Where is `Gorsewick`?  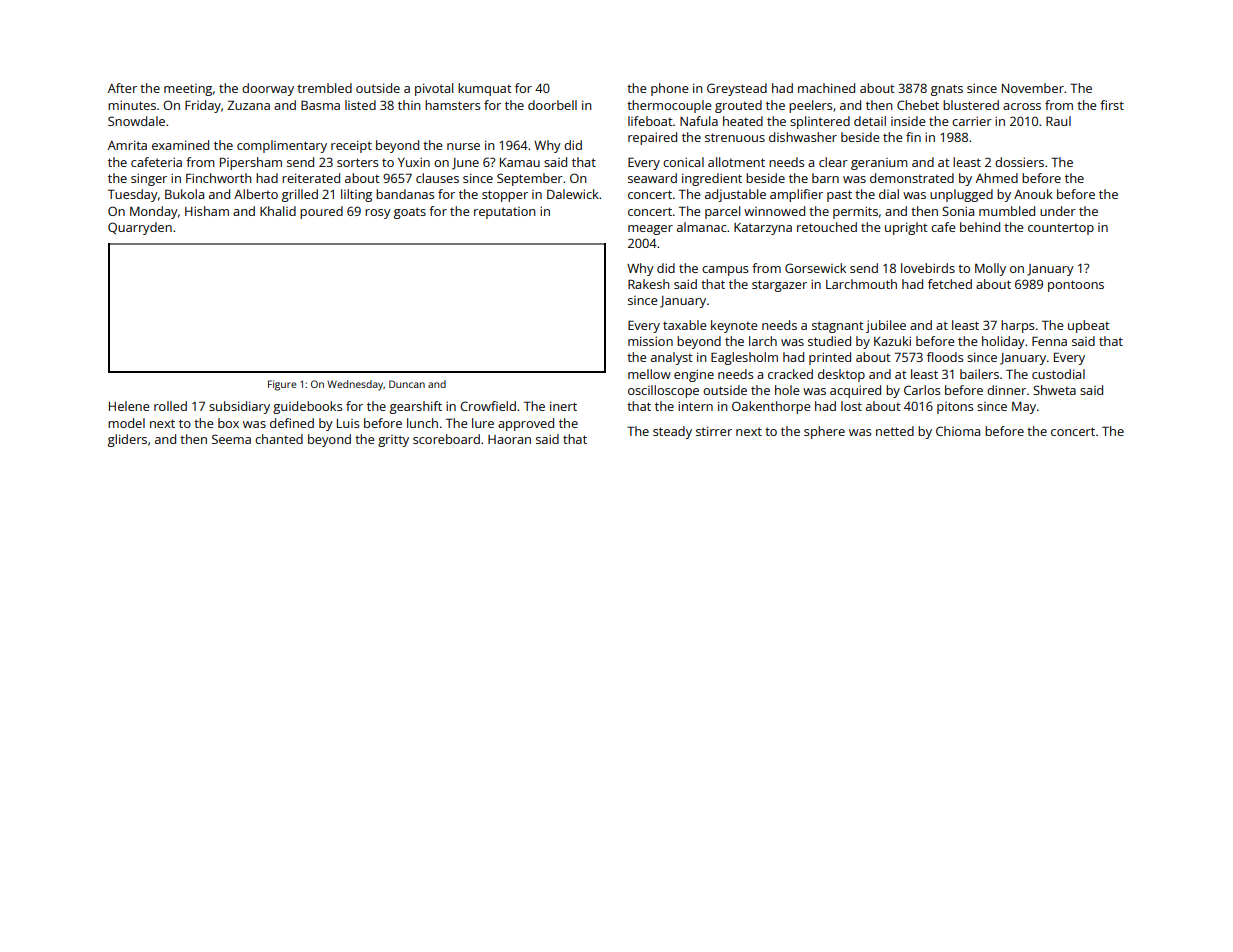
Gorsewick is located at coordinates (815, 268).
